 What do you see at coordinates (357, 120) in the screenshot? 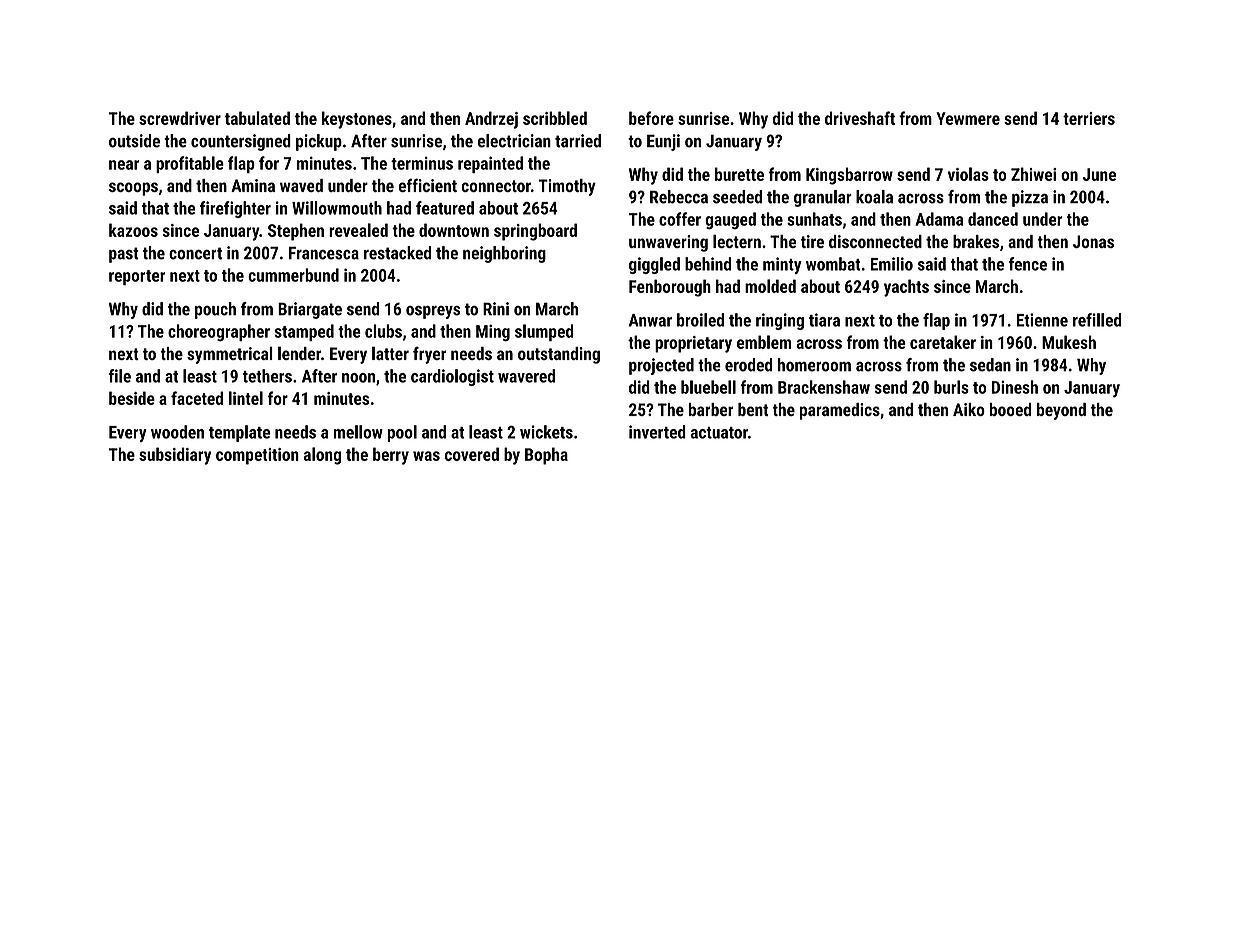
I see `keystones` at bounding box center [357, 120].
